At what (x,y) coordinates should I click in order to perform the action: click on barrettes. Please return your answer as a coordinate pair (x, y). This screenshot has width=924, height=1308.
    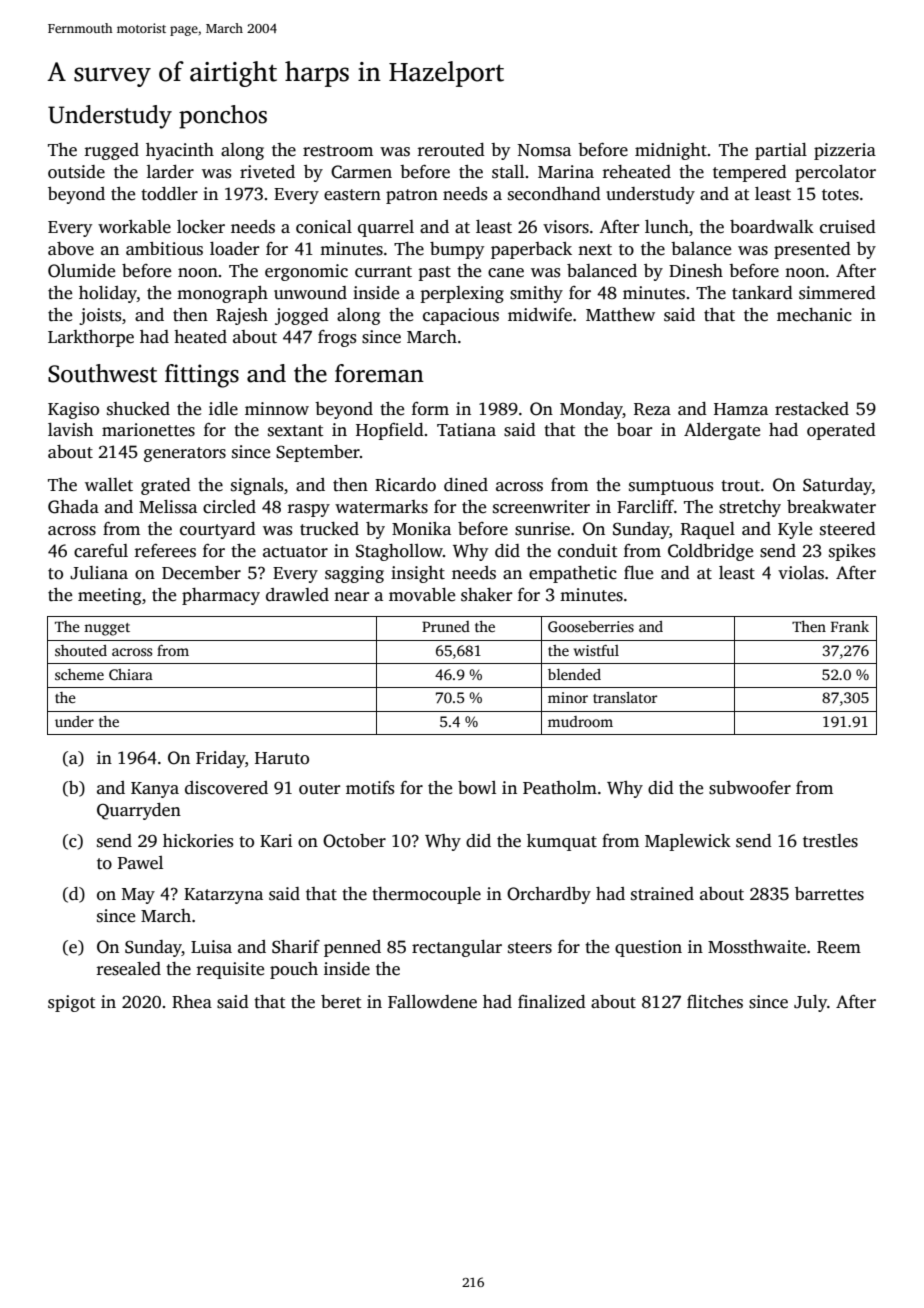
    Looking at the image, I should click on (829, 894).
